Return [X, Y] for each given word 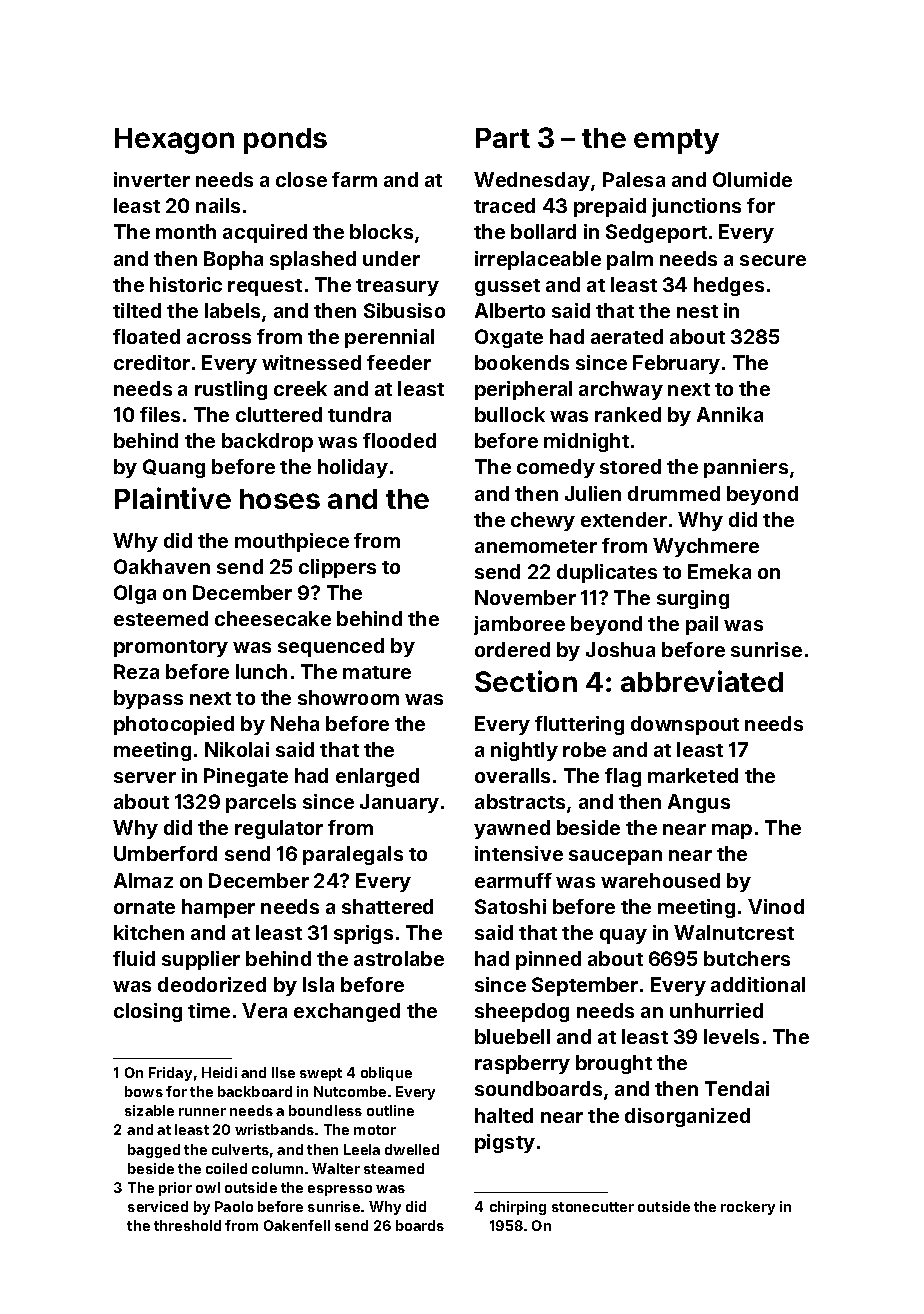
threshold [187, 1225]
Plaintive [173, 498]
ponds [285, 141]
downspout [685, 725]
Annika [730, 414]
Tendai [737, 1088]
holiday [353, 468]
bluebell [512, 1036]
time [209, 1010]
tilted [137, 310]
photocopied [174, 725]
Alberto [510, 310]
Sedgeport [656, 233]
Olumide [752, 179]
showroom [348, 697]
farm [354, 179]
